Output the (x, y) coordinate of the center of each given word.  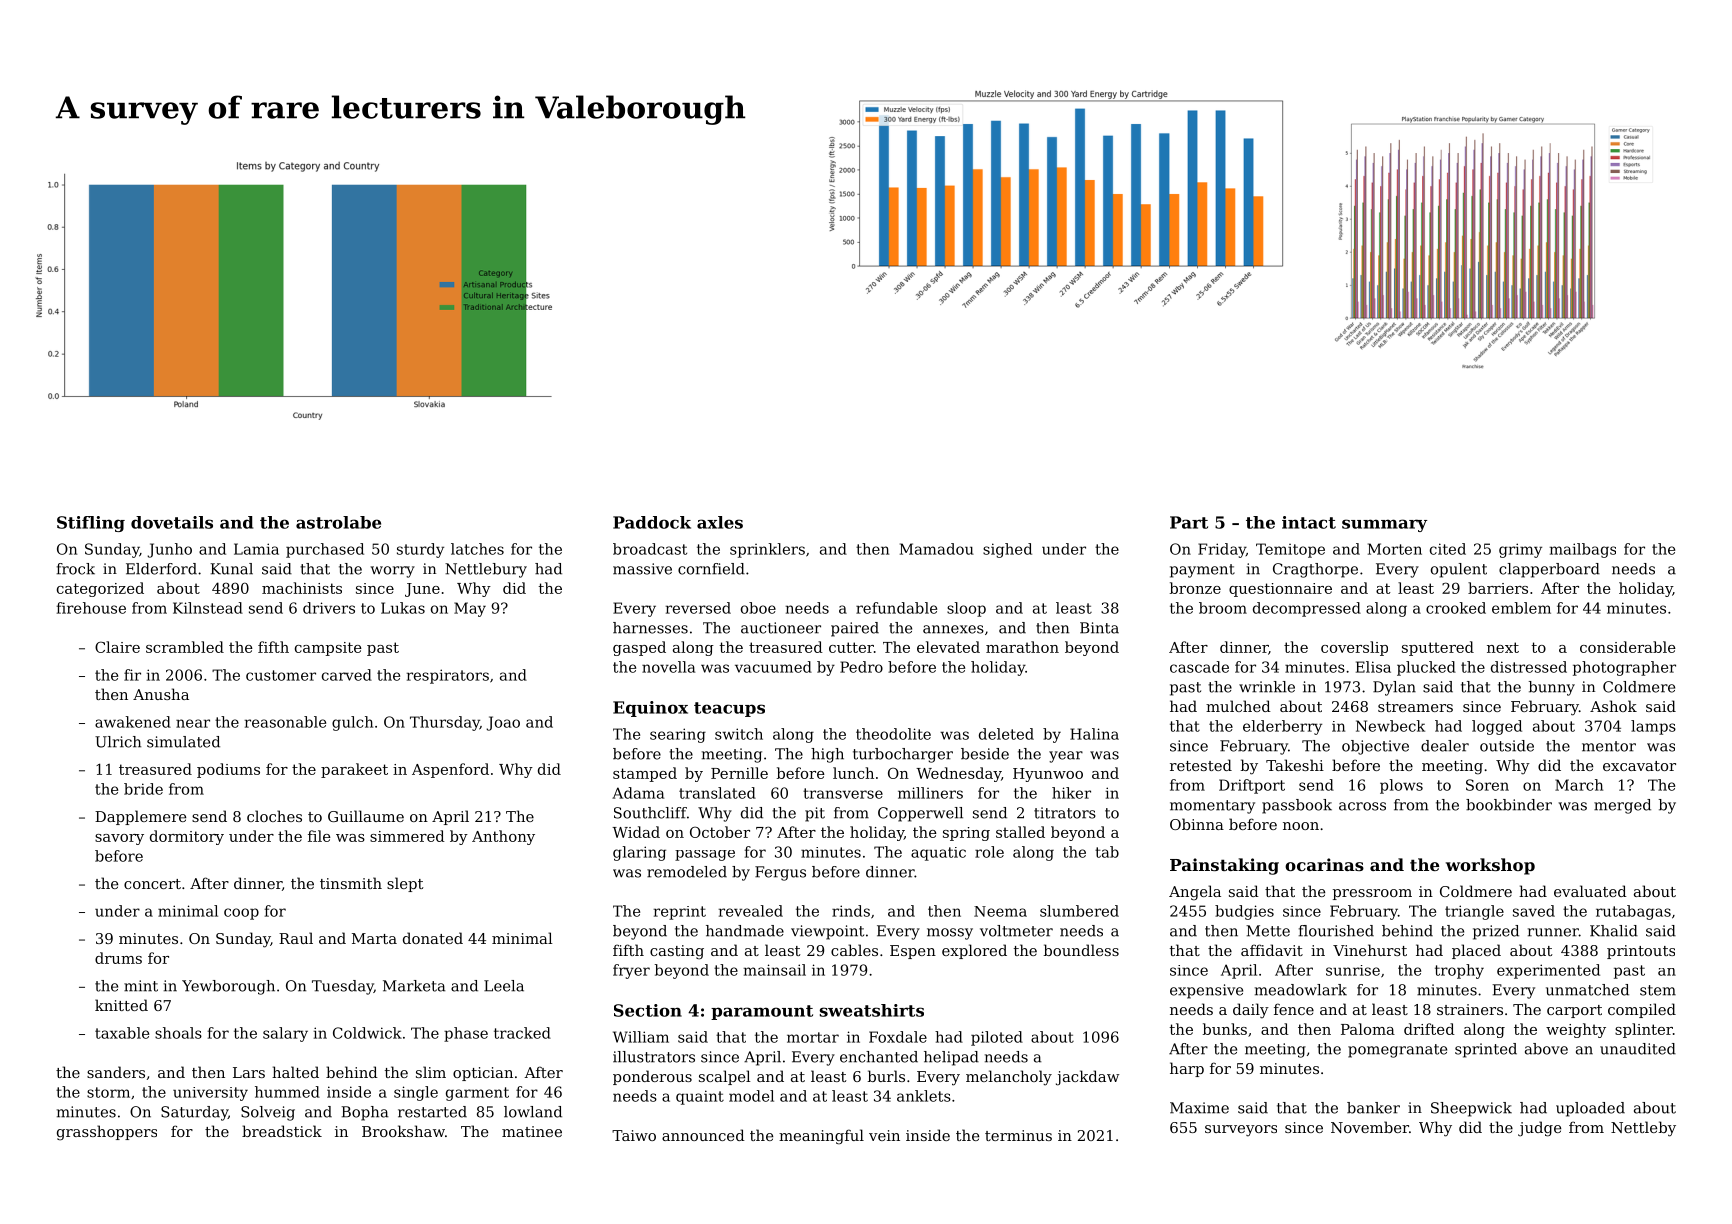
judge (1539, 1129)
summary (1384, 525)
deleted (1006, 734)
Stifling (91, 524)
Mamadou (937, 549)
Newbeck (1390, 726)
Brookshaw (403, 1131)
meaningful (821, 1137)
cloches (274, 816)
